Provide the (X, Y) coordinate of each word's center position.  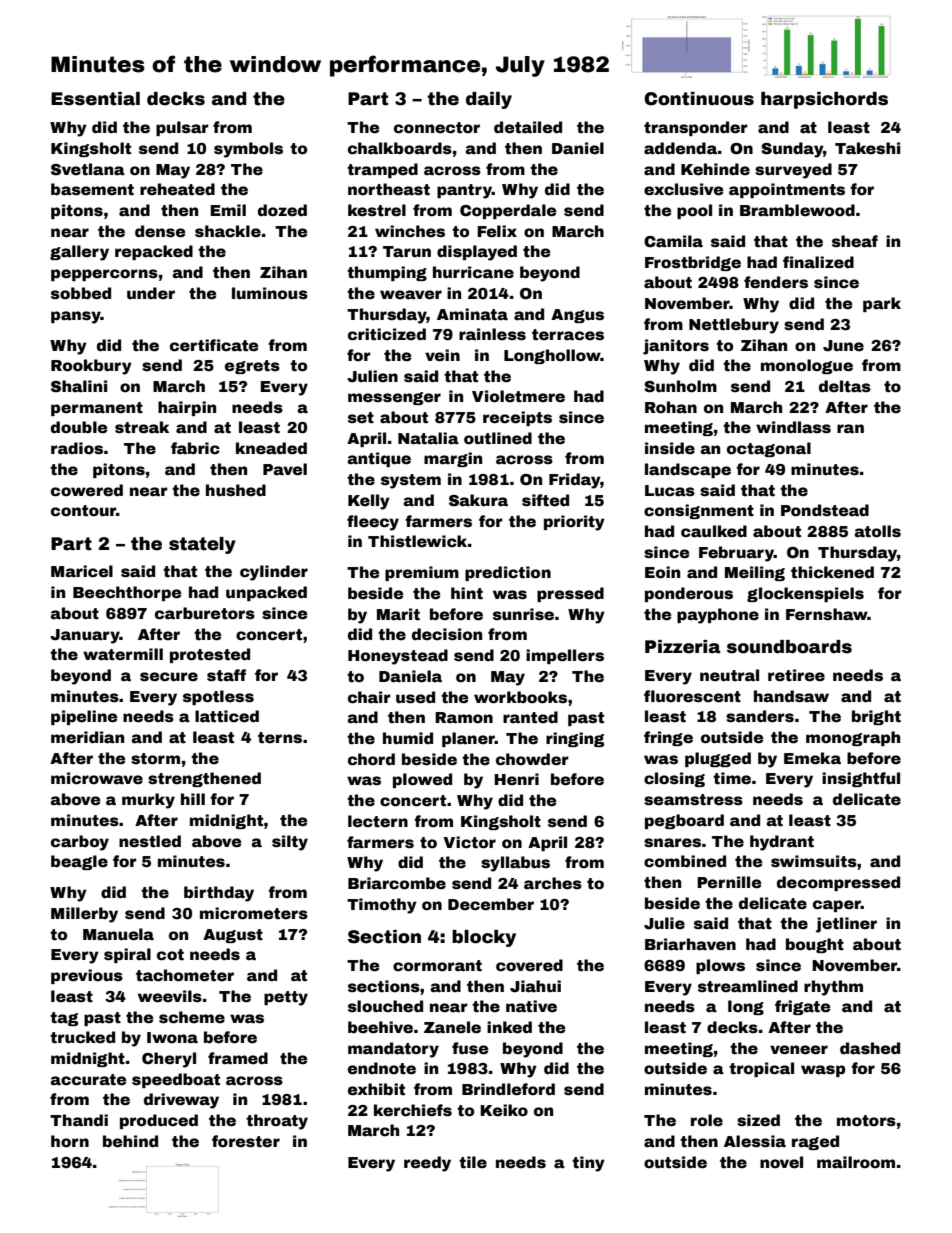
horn (70, 1141)
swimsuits (814, 861)
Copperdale (508, 211)
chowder (532, 759)
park (882, 304)
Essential (95, 99)
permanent (97, 409)
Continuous (699, 99)
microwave (97, 778)
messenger (394, 398)
